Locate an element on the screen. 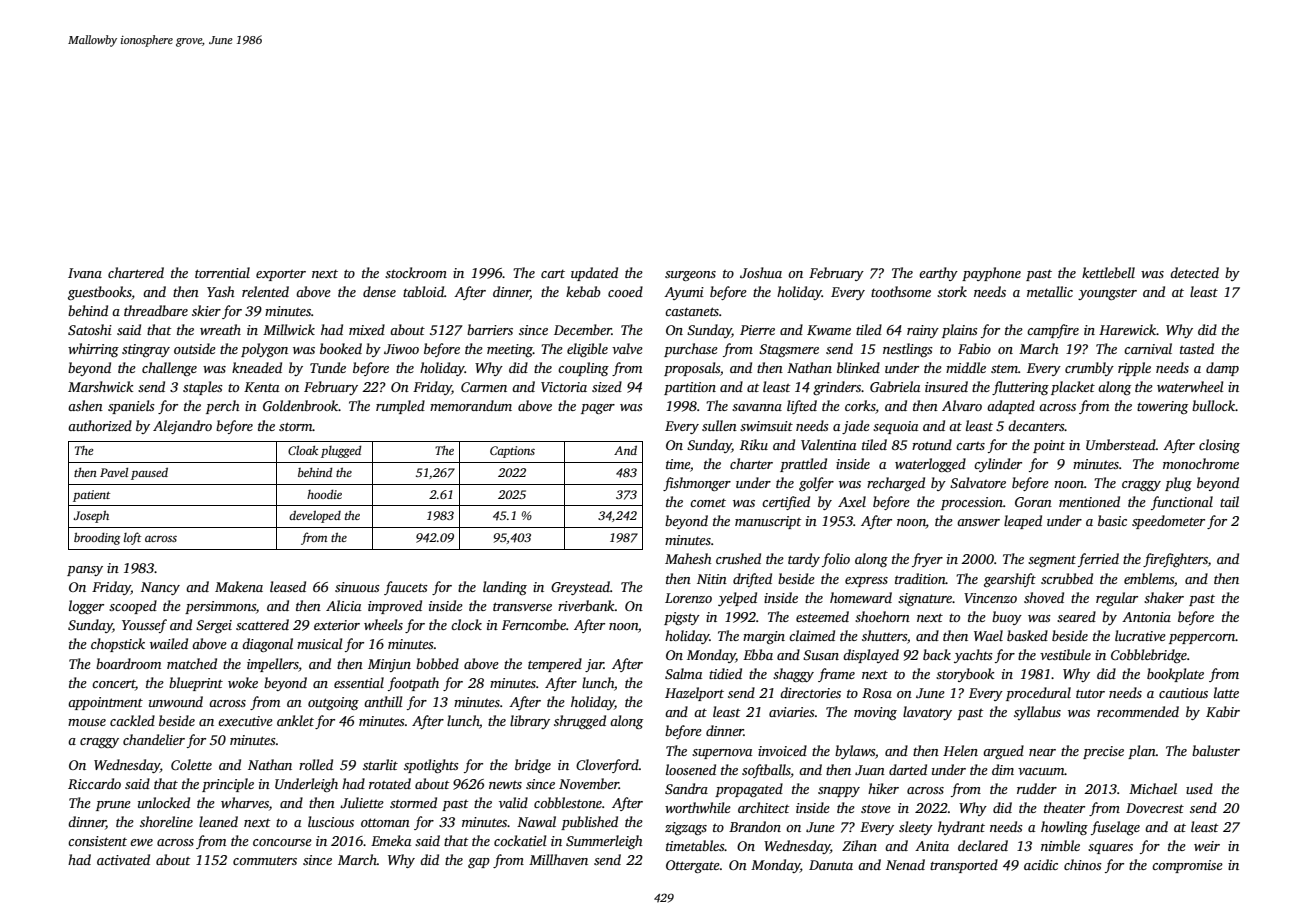 The width and height of the screenshot is (1308, 924). unlocked is located at coordinates (164, 802).
